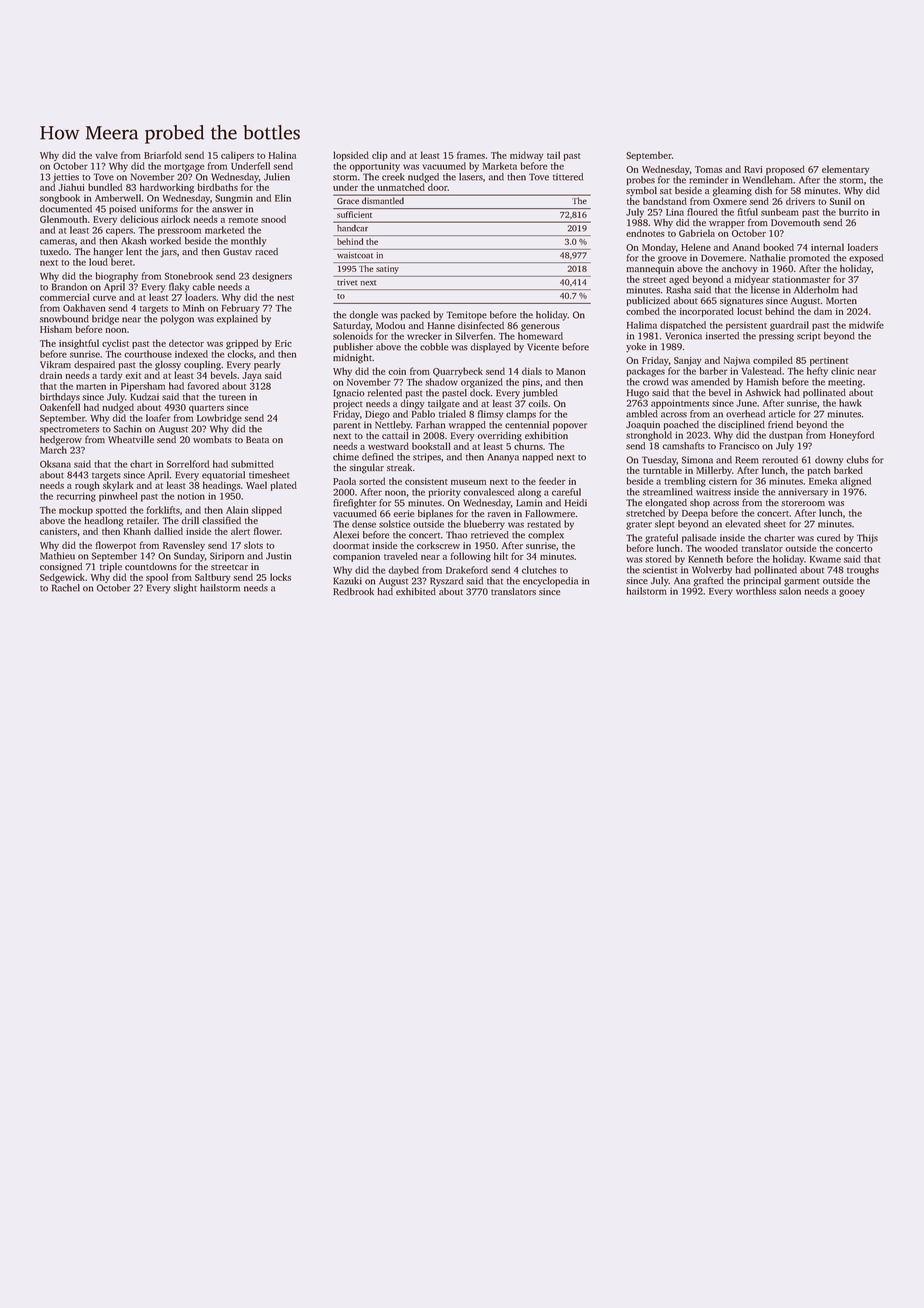  I want to click on frames, so click(471, 155).
